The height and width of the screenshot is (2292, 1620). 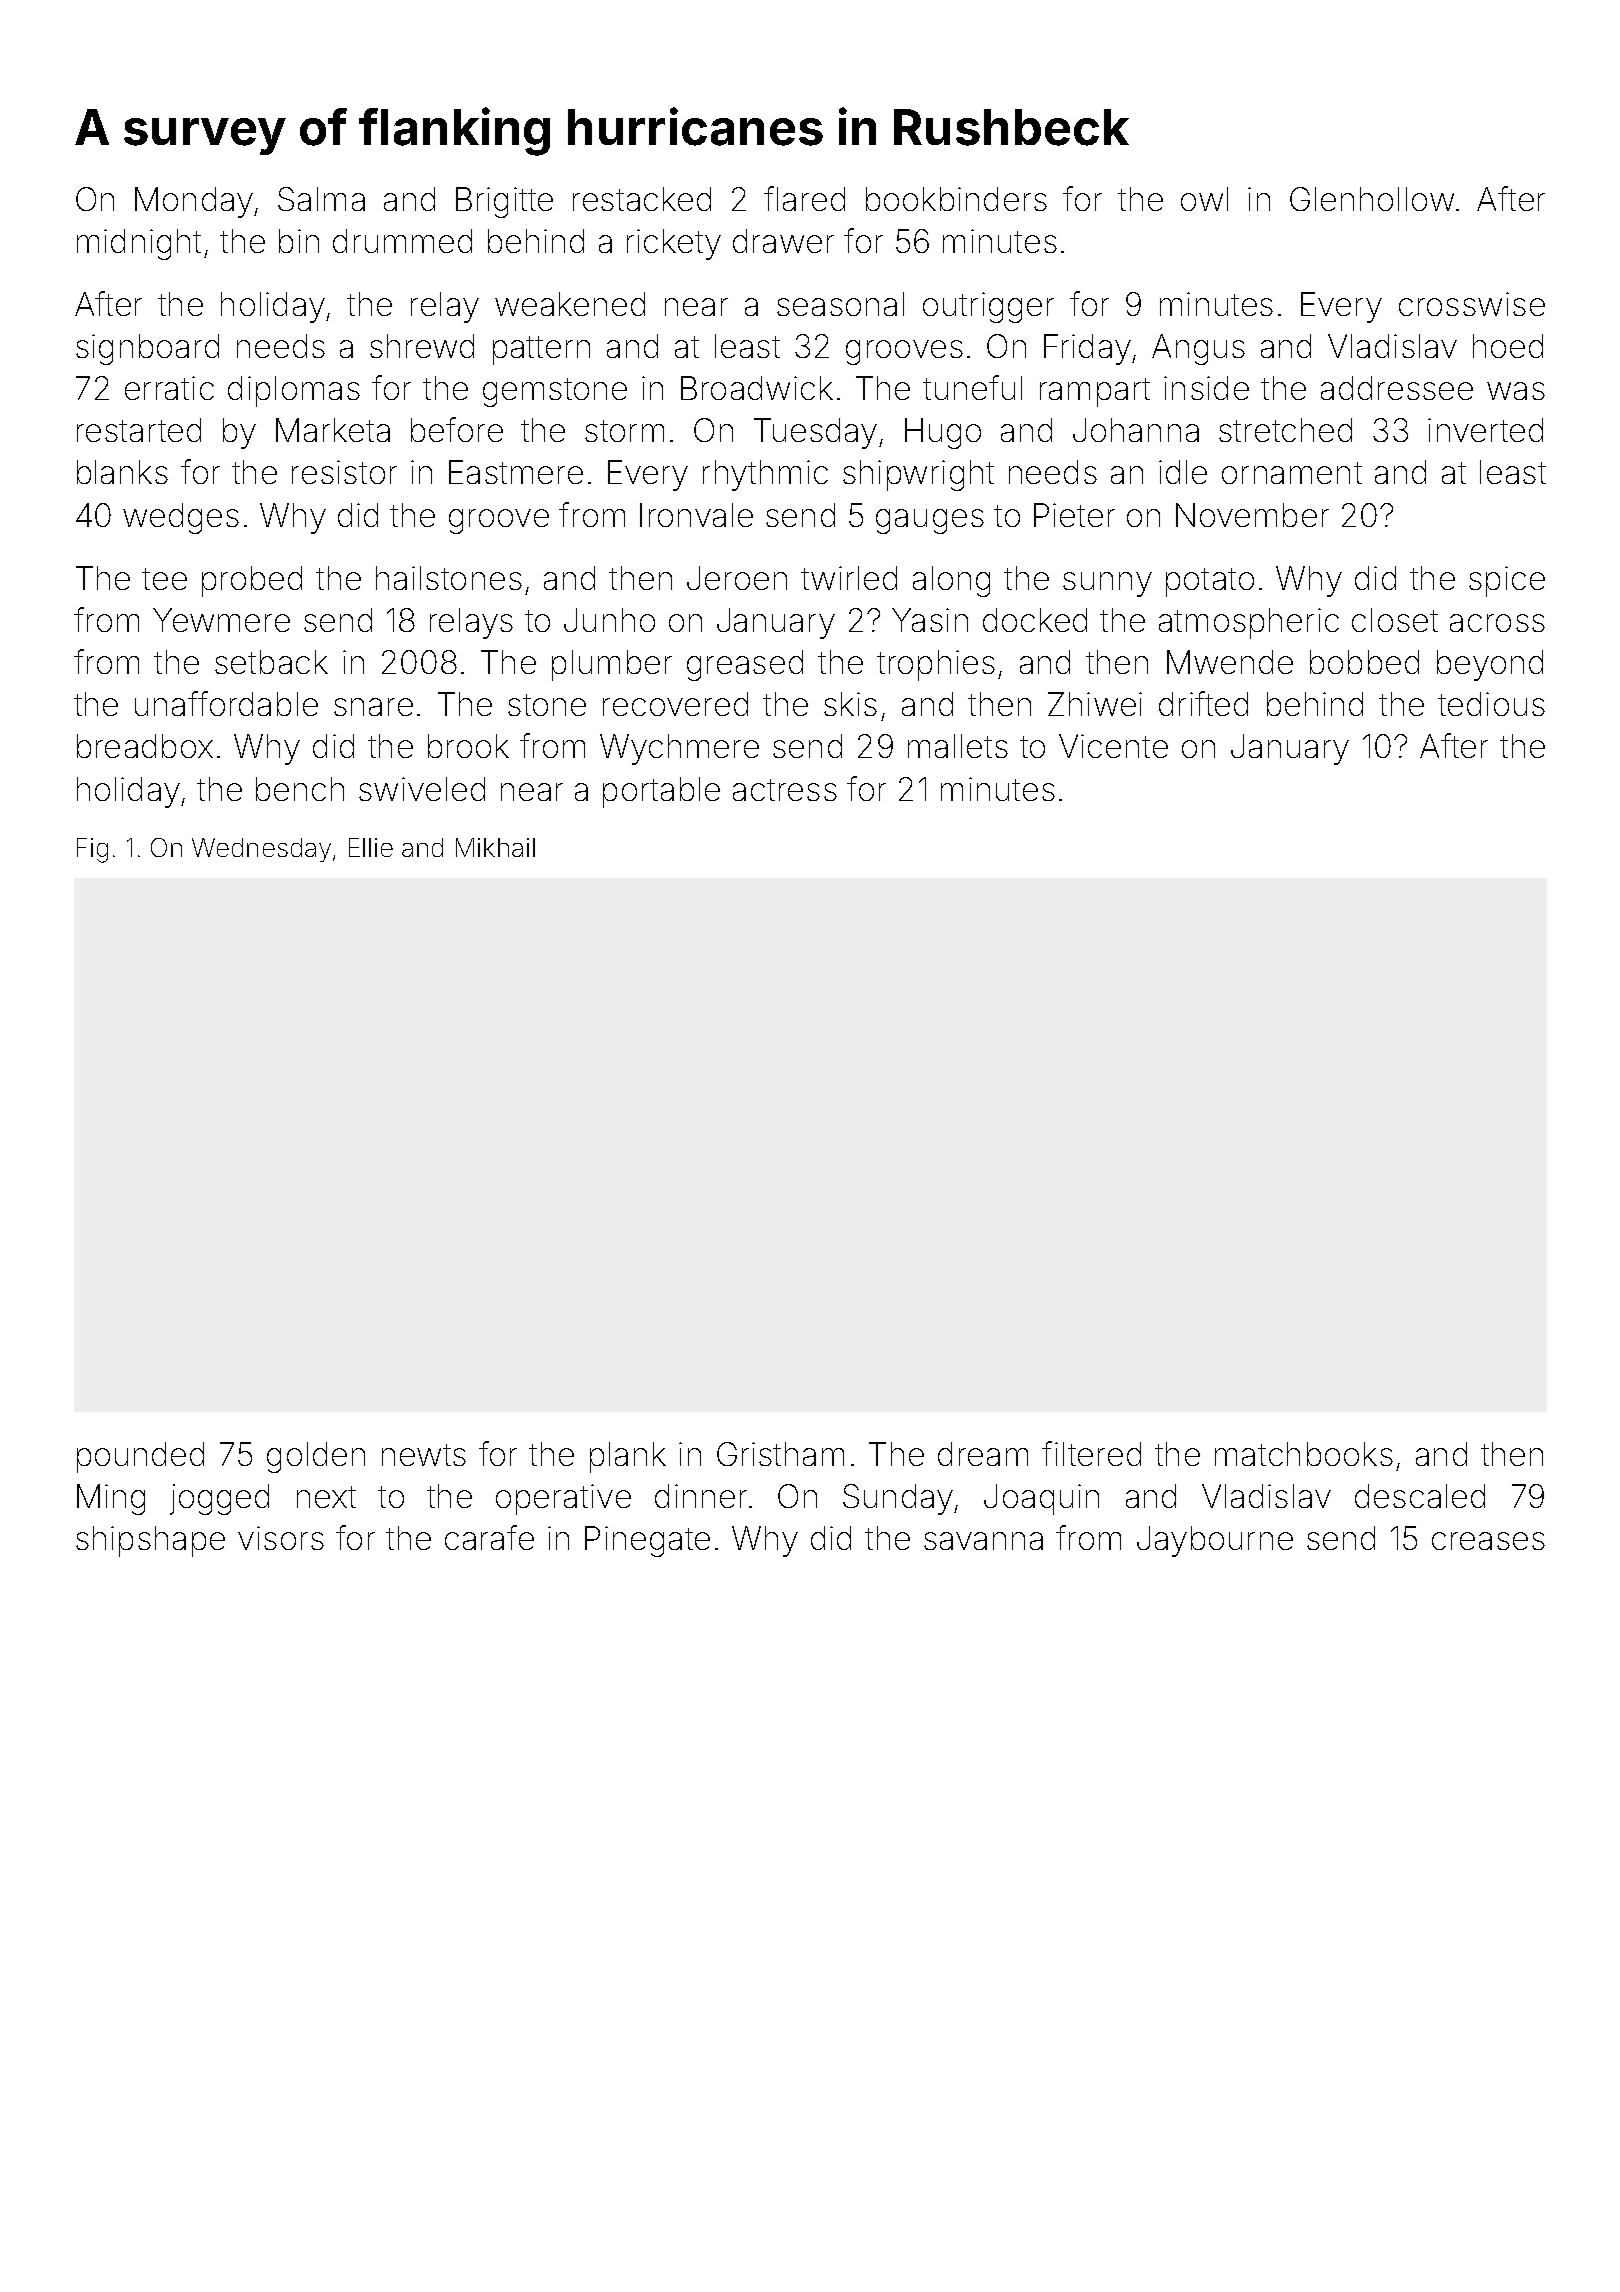 What do you see at coordinates (1215, 1541) in the screenshot?
I see `Jaybourne` at bounding box center [1215, 1541].
